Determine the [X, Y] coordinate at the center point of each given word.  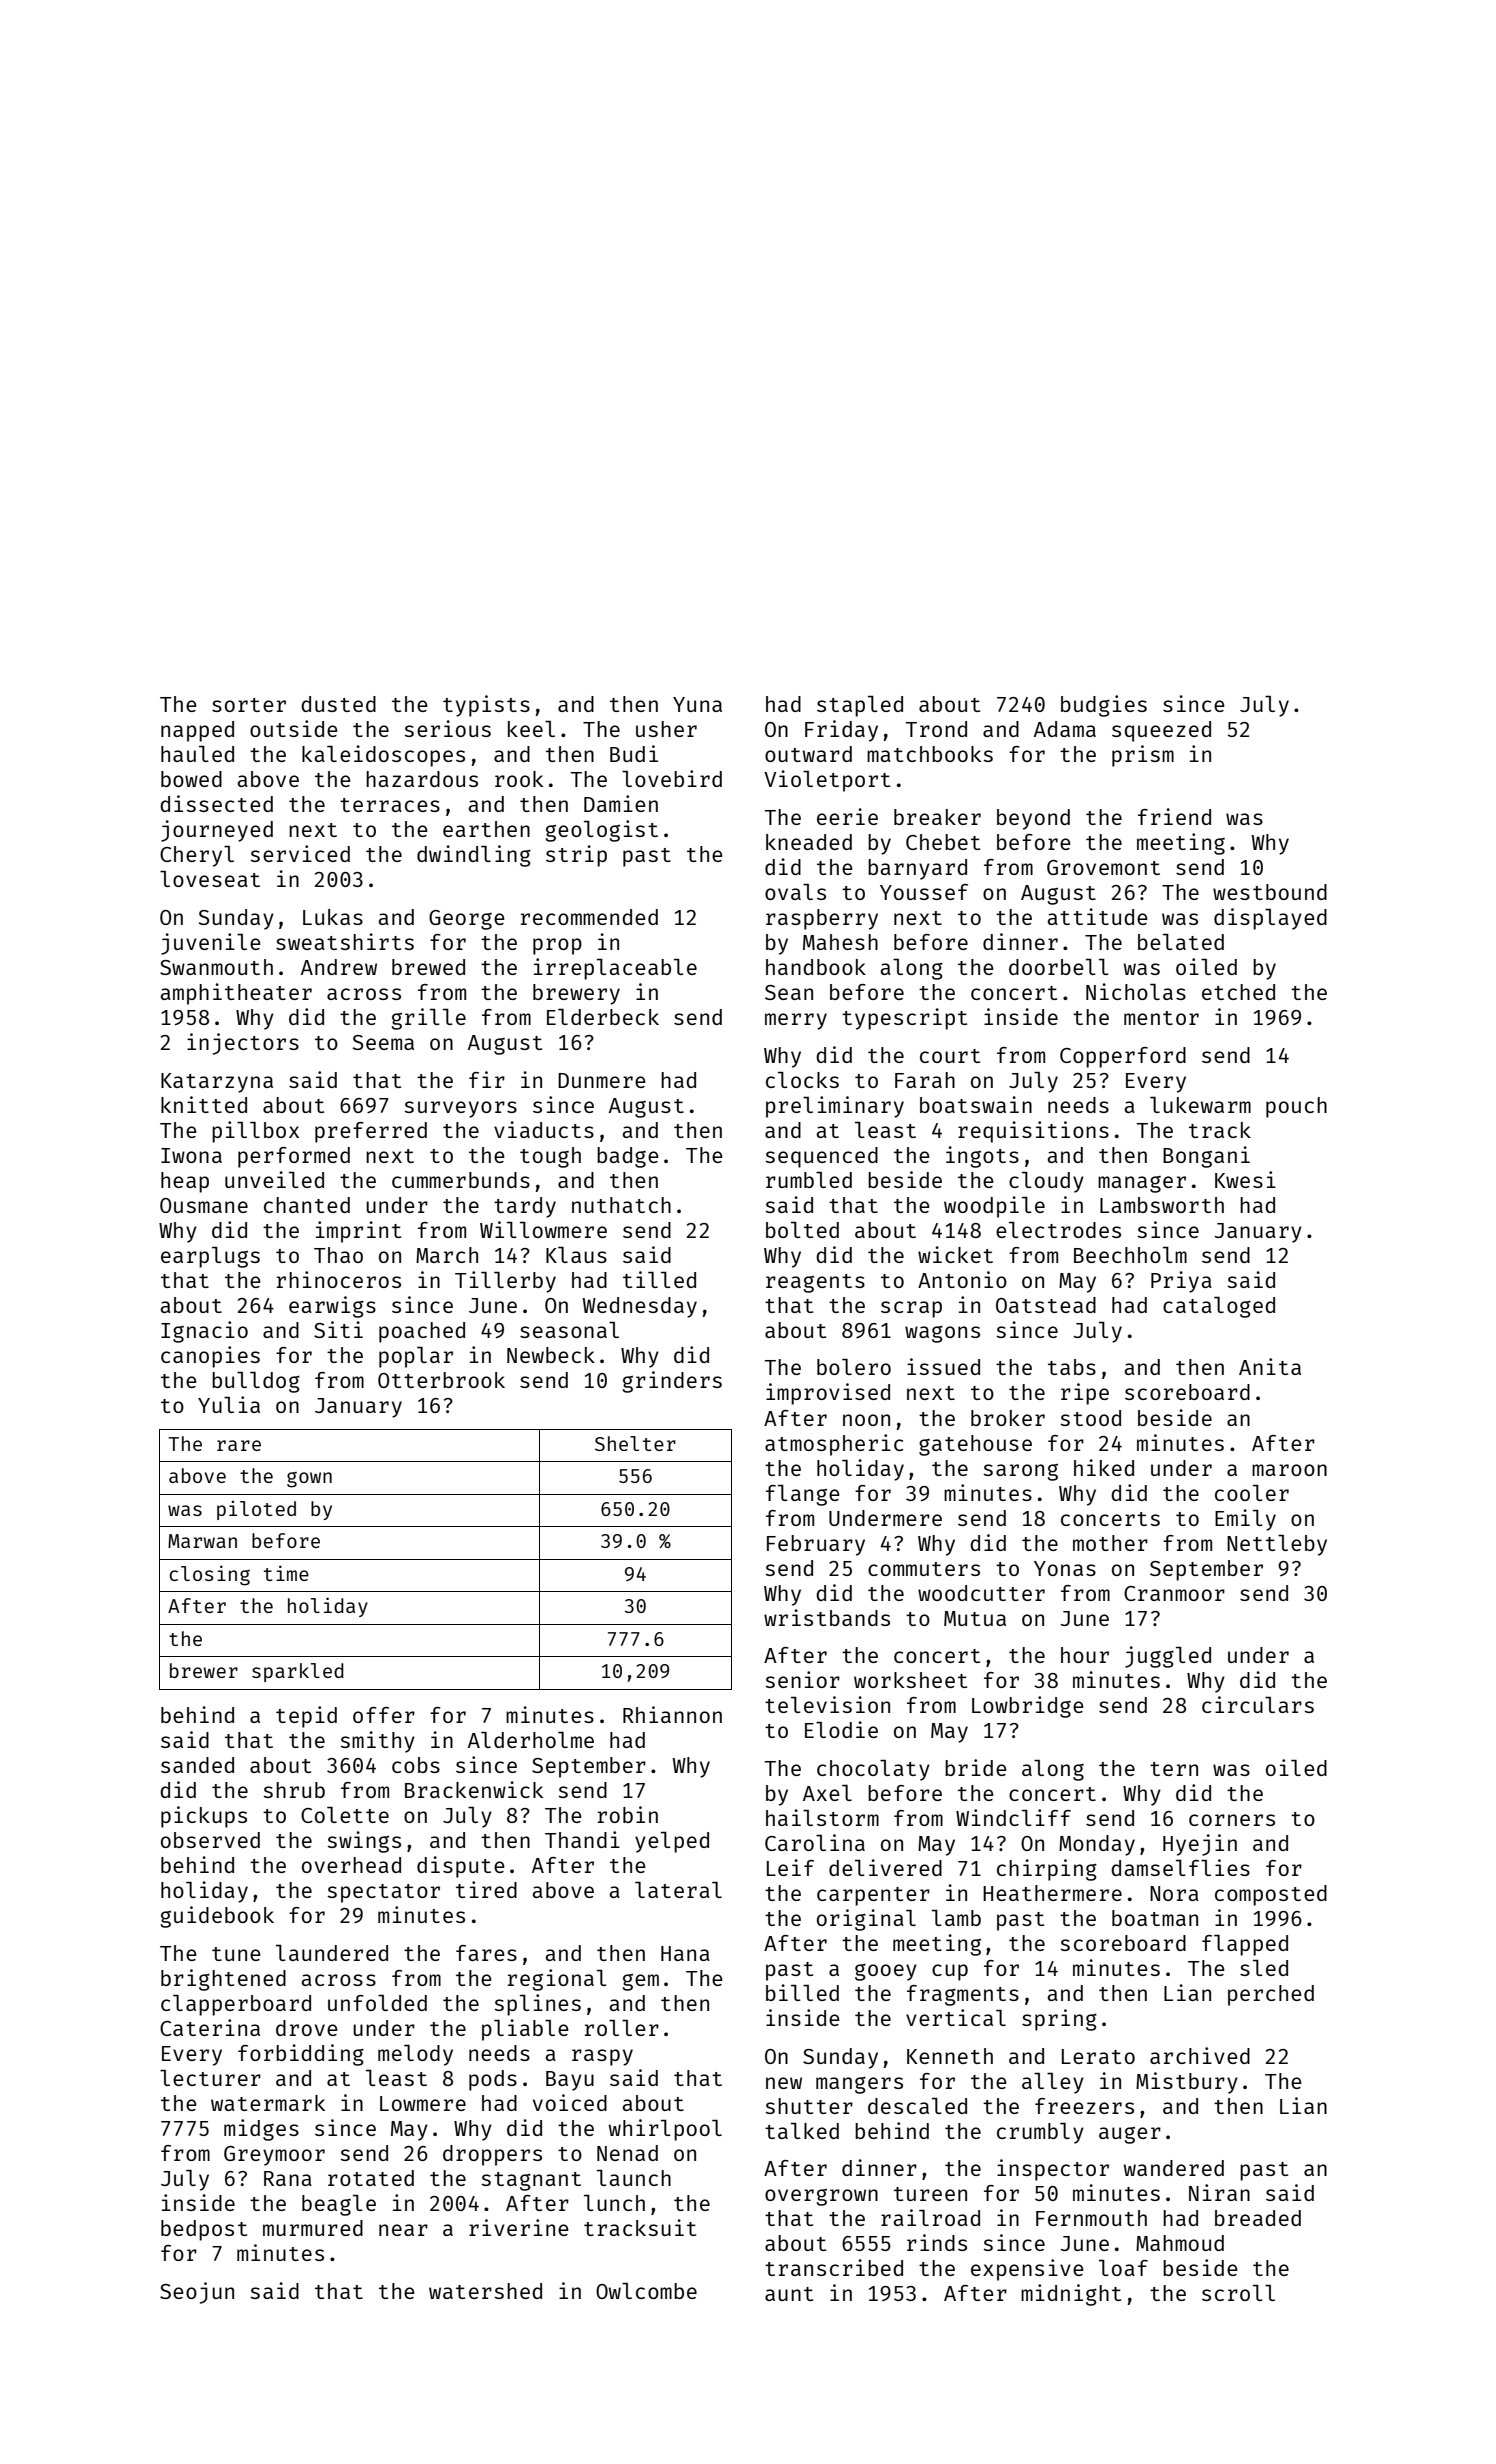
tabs [1072, 1367]
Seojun [197, 2293]
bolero [854, 1367]
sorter [249, 705]
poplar [416, 1357]
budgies [1104, 706]
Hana [685, 1953]
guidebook [217, 1917]
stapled [860, 706]
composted [1271, 1895]
